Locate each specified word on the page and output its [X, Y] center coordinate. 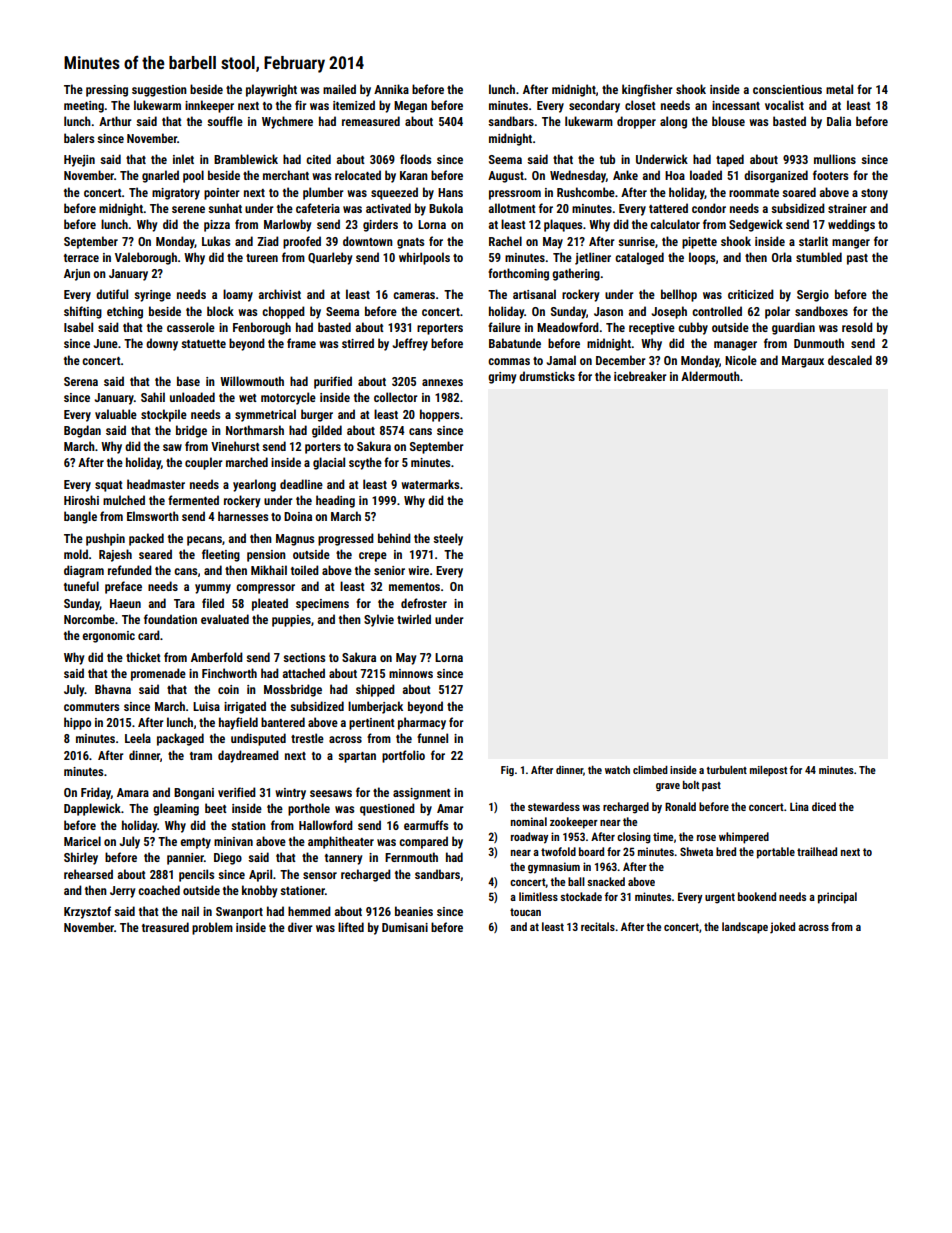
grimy [502, 378]
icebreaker [640, 376]
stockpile [164, 415]
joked [782, 928]
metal [839, 89]
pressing [107, 91]
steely [448, 539]
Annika [391, 89]
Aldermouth [710, 376]
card [149, 635]
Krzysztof [87, 912]
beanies [414, 911]
